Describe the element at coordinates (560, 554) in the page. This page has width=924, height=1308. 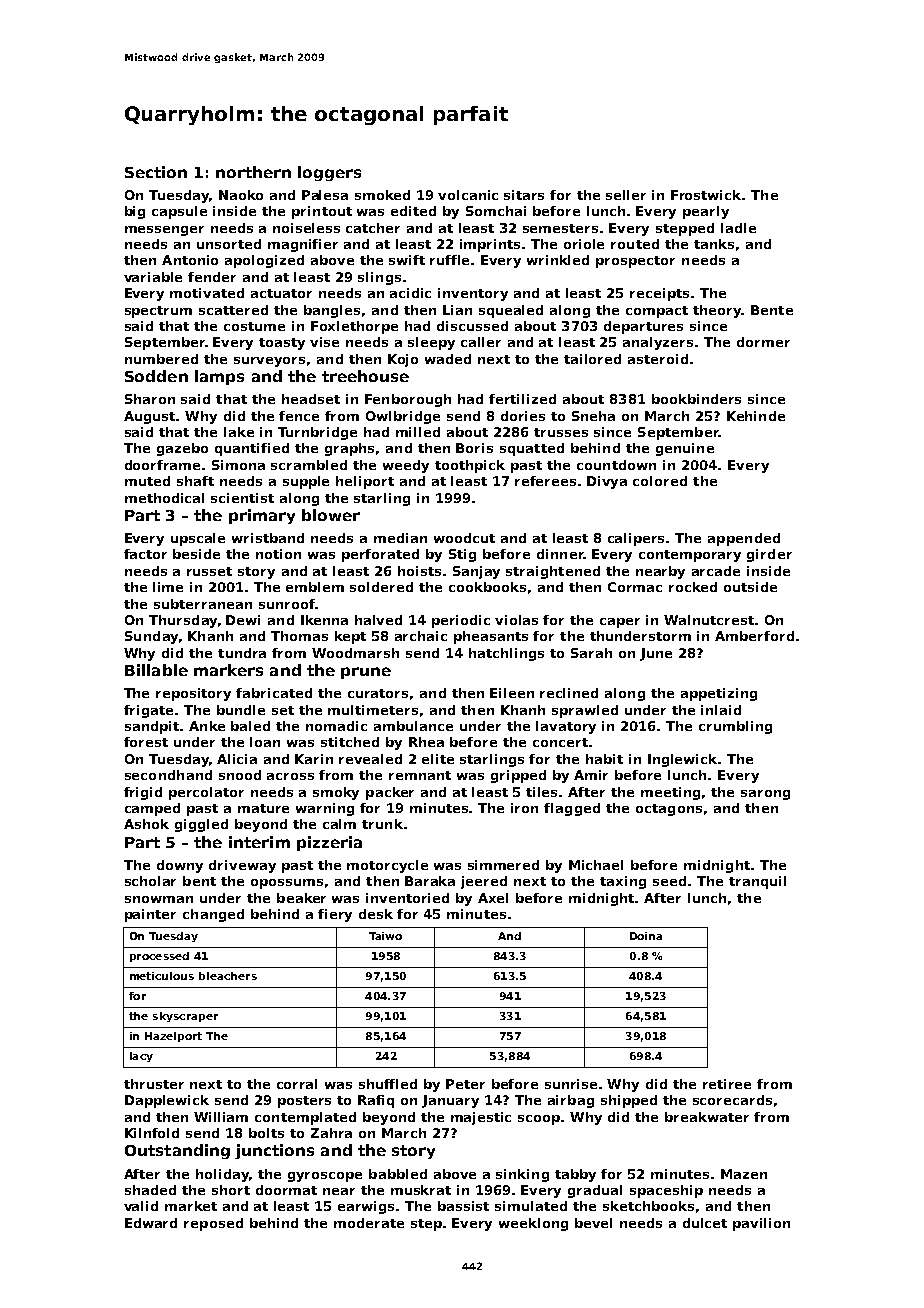
I see `dinner` at that location.
